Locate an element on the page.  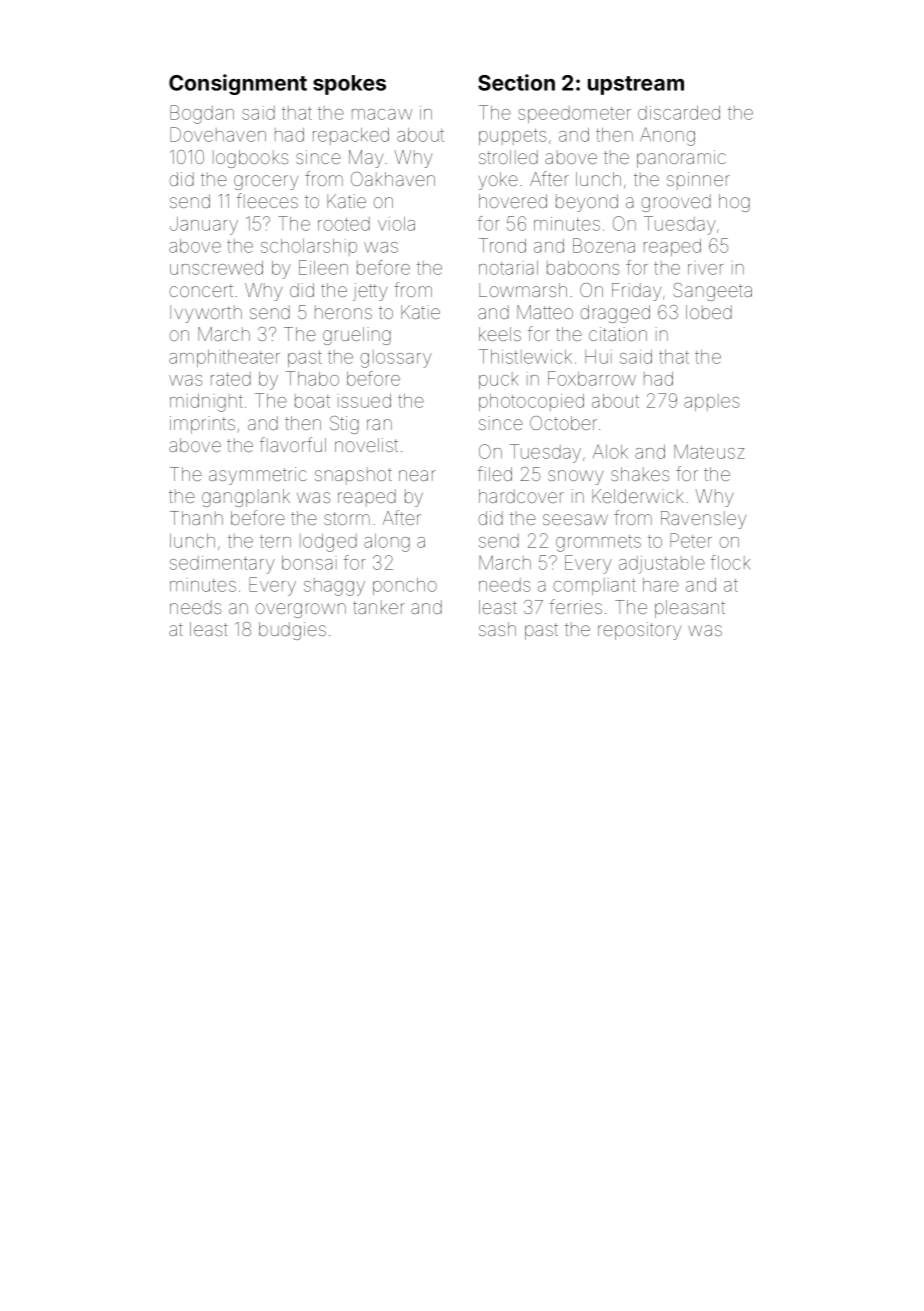
discarded is located at coordinates (679, 113).
